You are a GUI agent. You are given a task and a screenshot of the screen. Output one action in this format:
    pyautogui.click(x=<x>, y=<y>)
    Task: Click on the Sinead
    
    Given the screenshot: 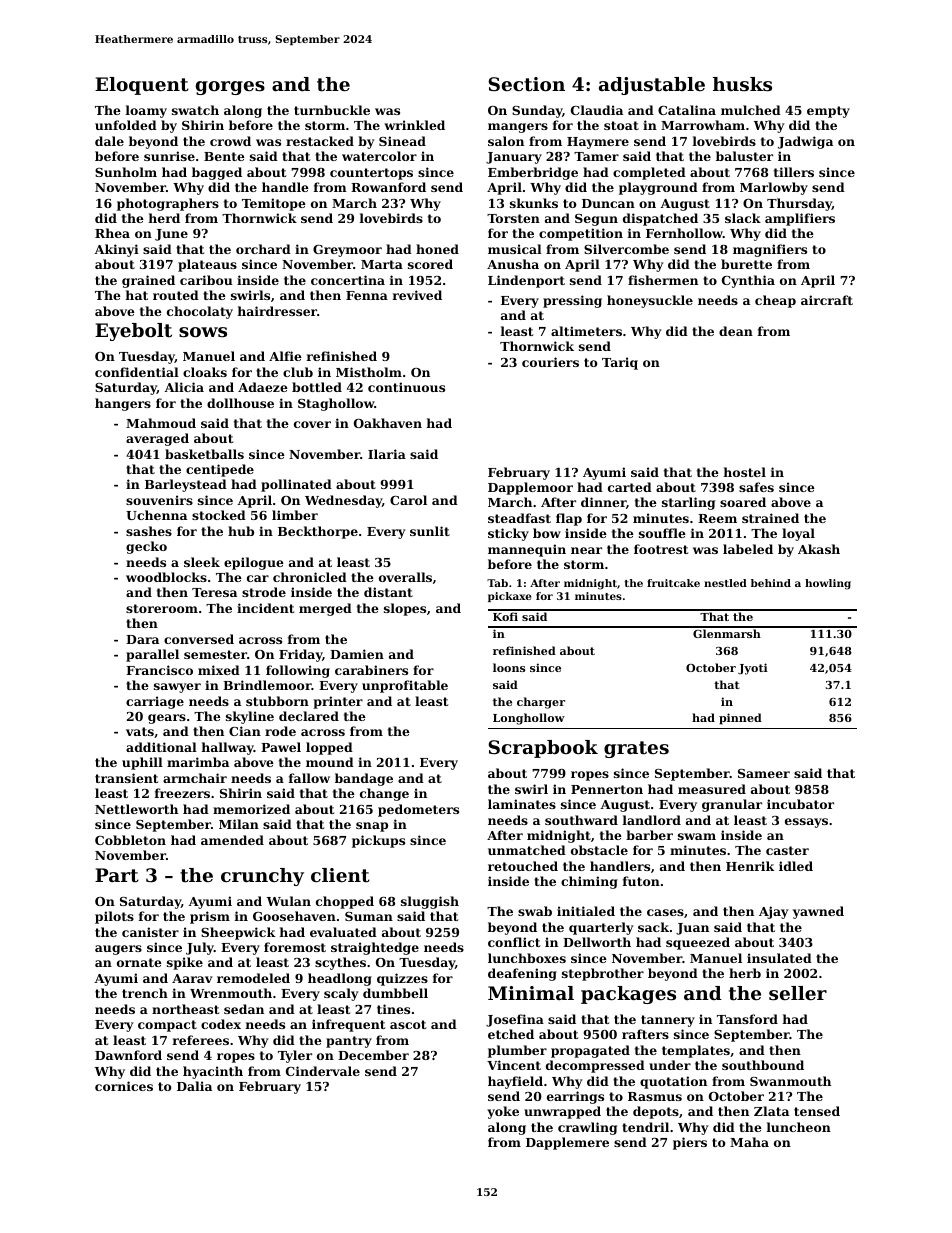 What is the action you would take?
    pyautogui.click(x=402, y=141)
